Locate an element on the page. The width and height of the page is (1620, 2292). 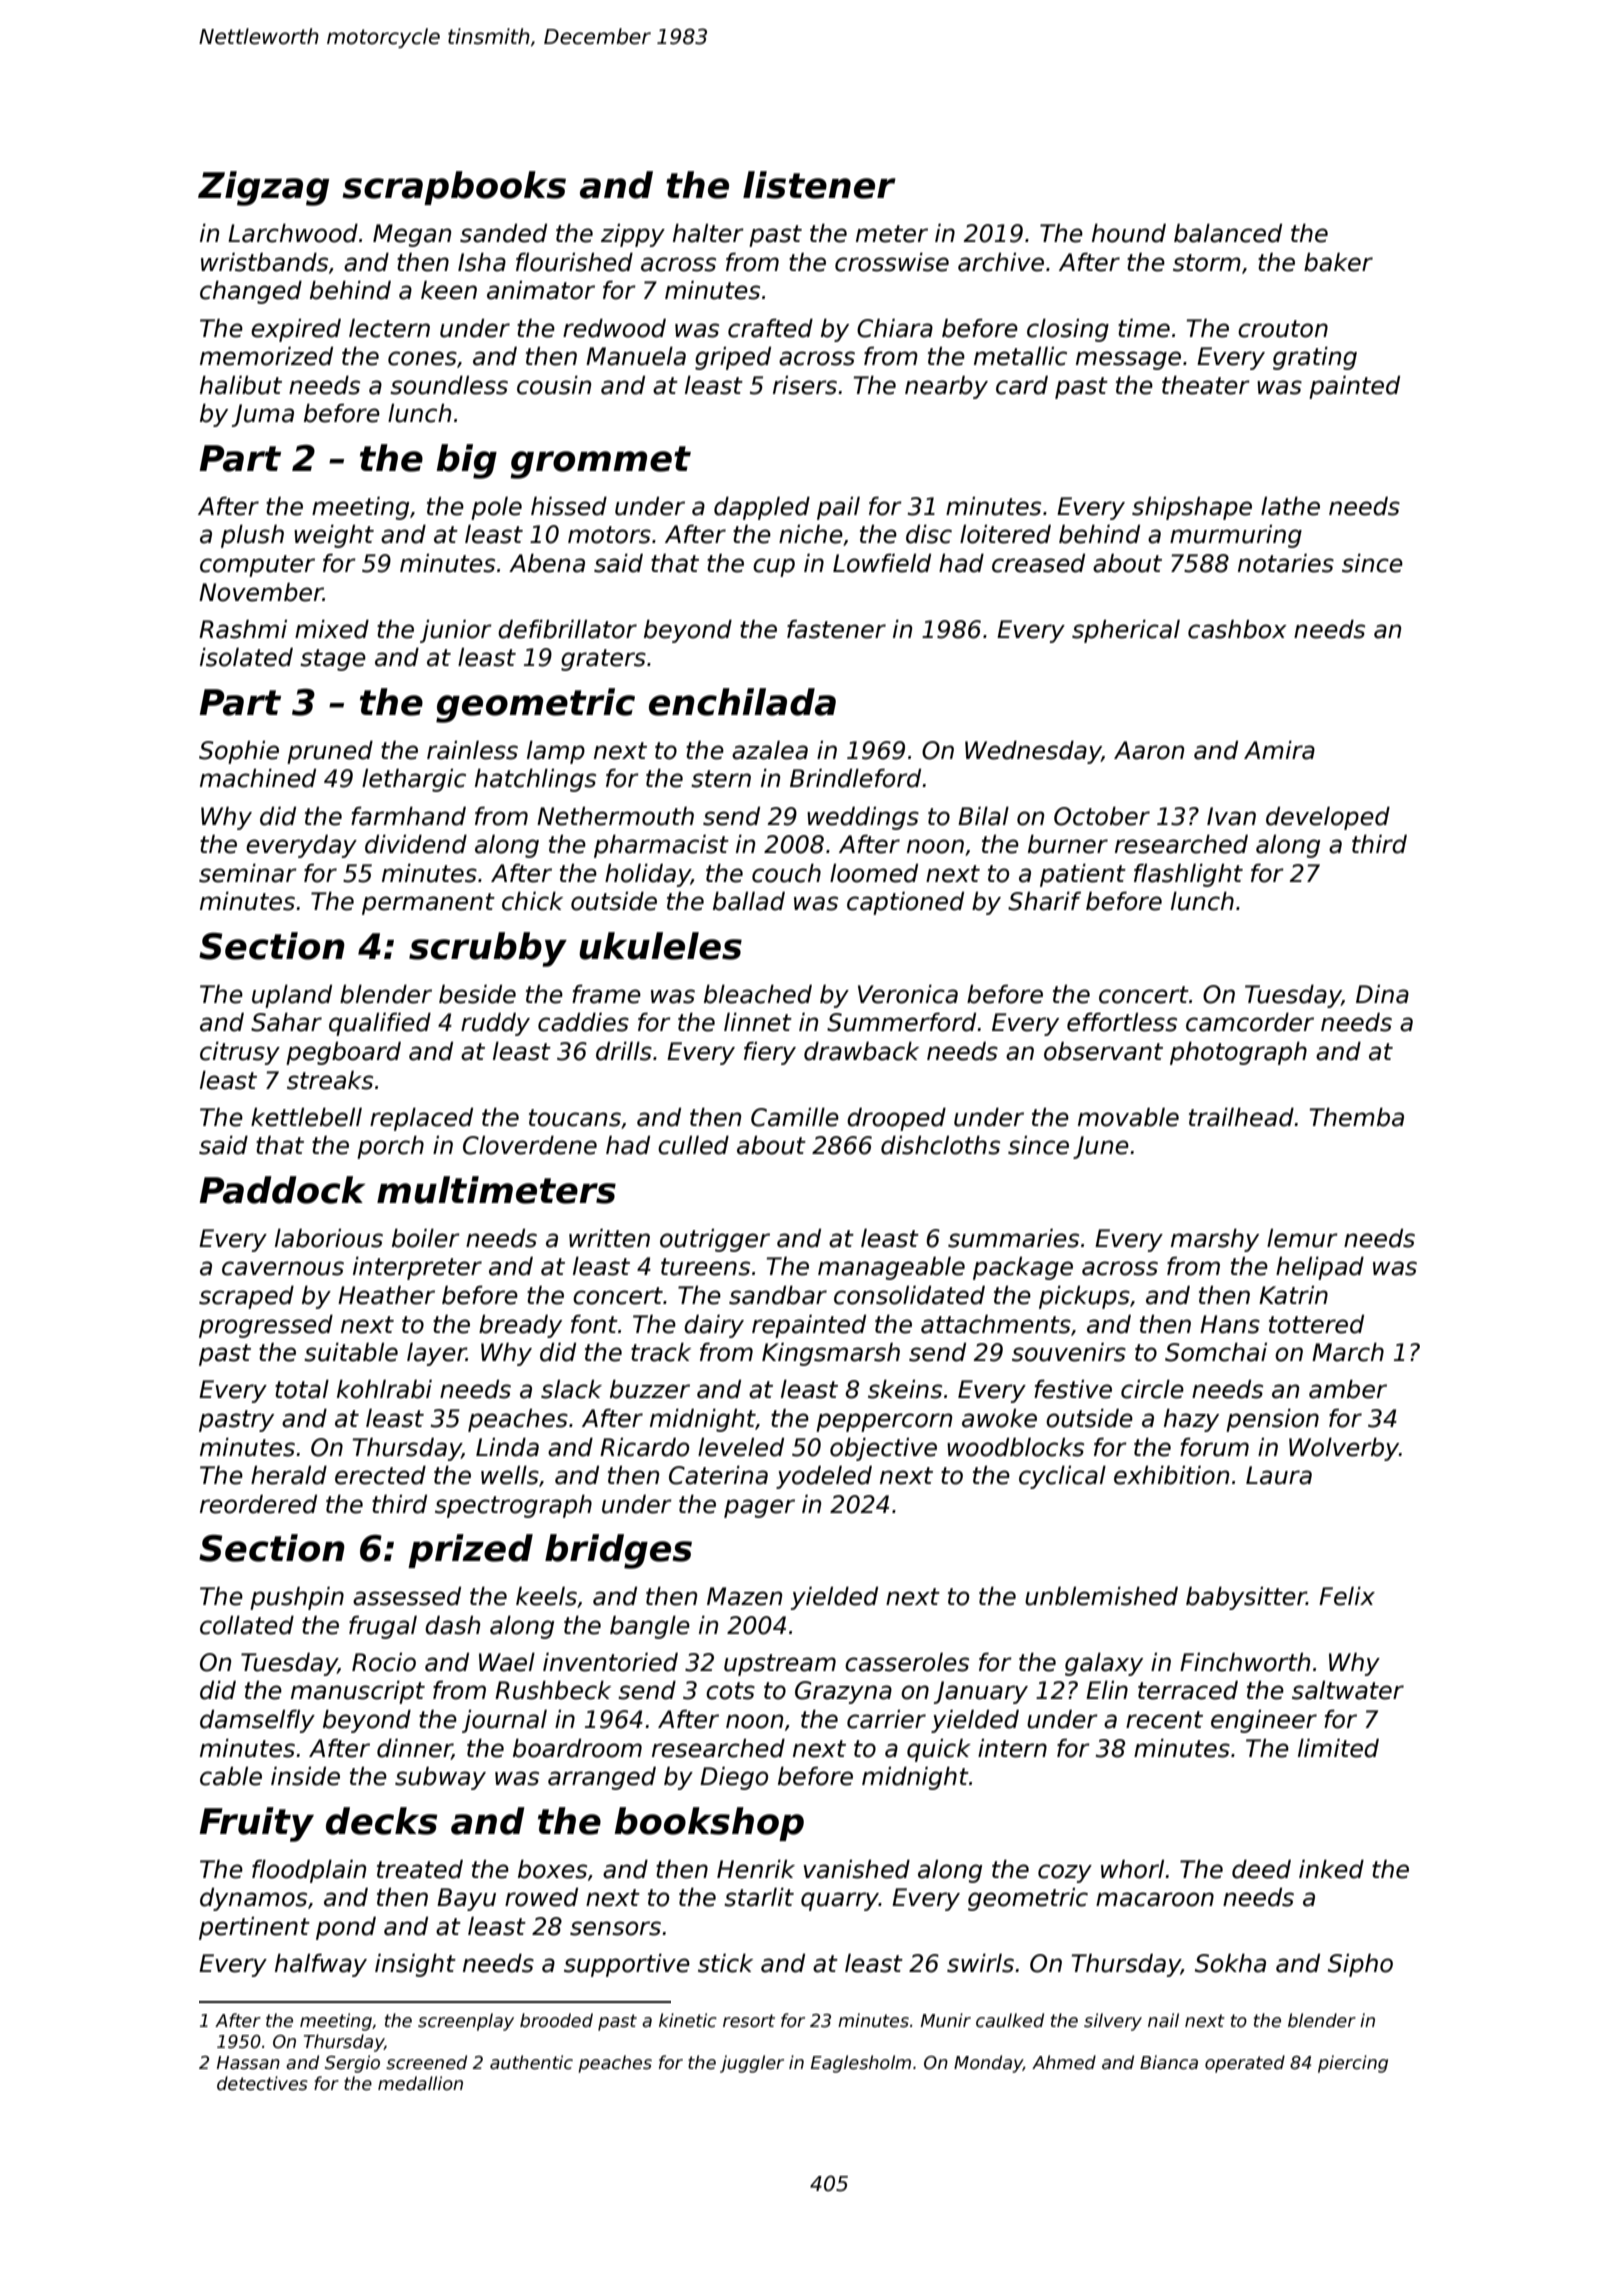
halter is located at coordinates (708, 233).
